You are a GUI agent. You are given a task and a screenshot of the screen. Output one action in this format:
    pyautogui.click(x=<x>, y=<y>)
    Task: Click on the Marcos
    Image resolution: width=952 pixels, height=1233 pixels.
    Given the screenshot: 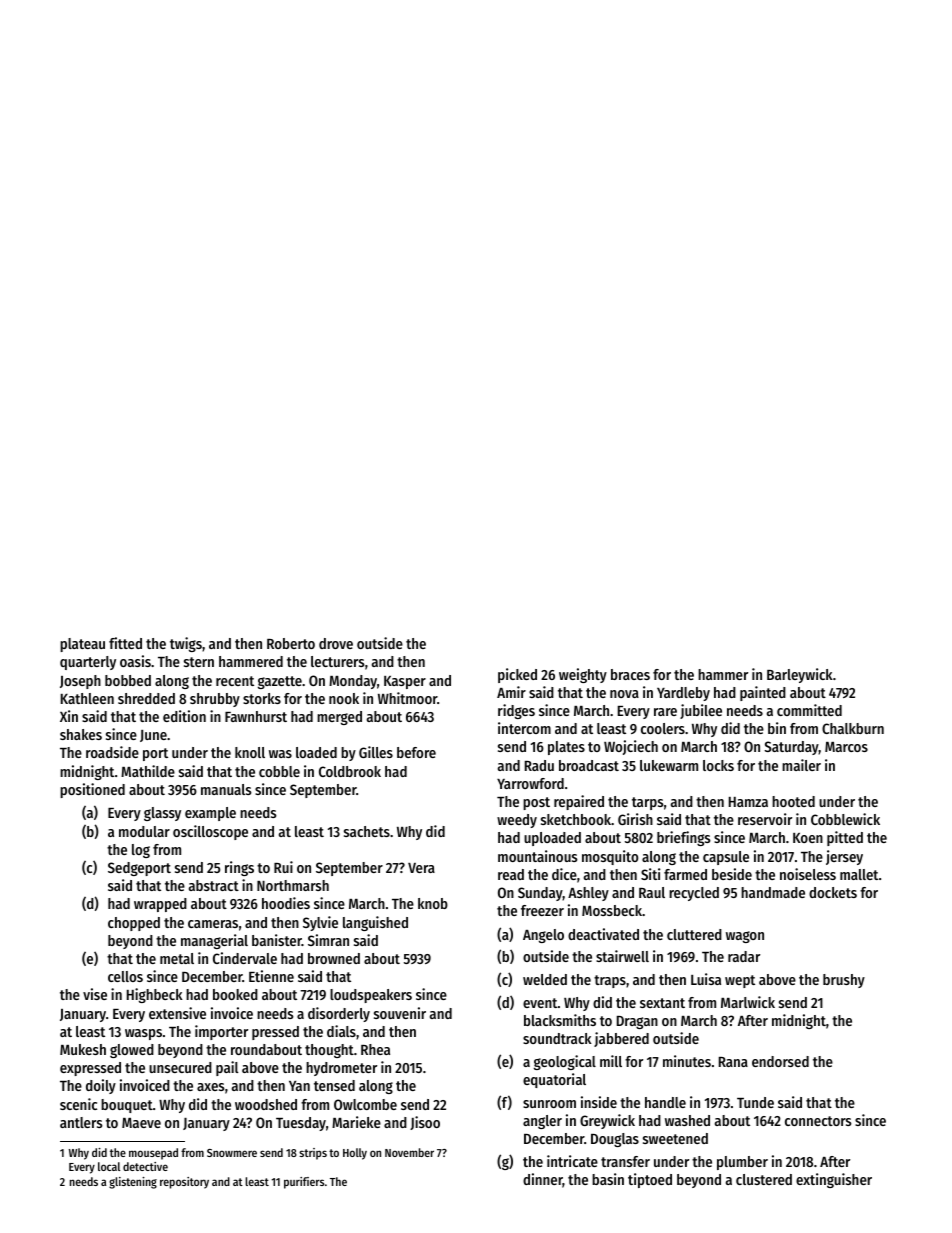 What is the action you would take?
    pyautogui.click(x=846, y=747)
